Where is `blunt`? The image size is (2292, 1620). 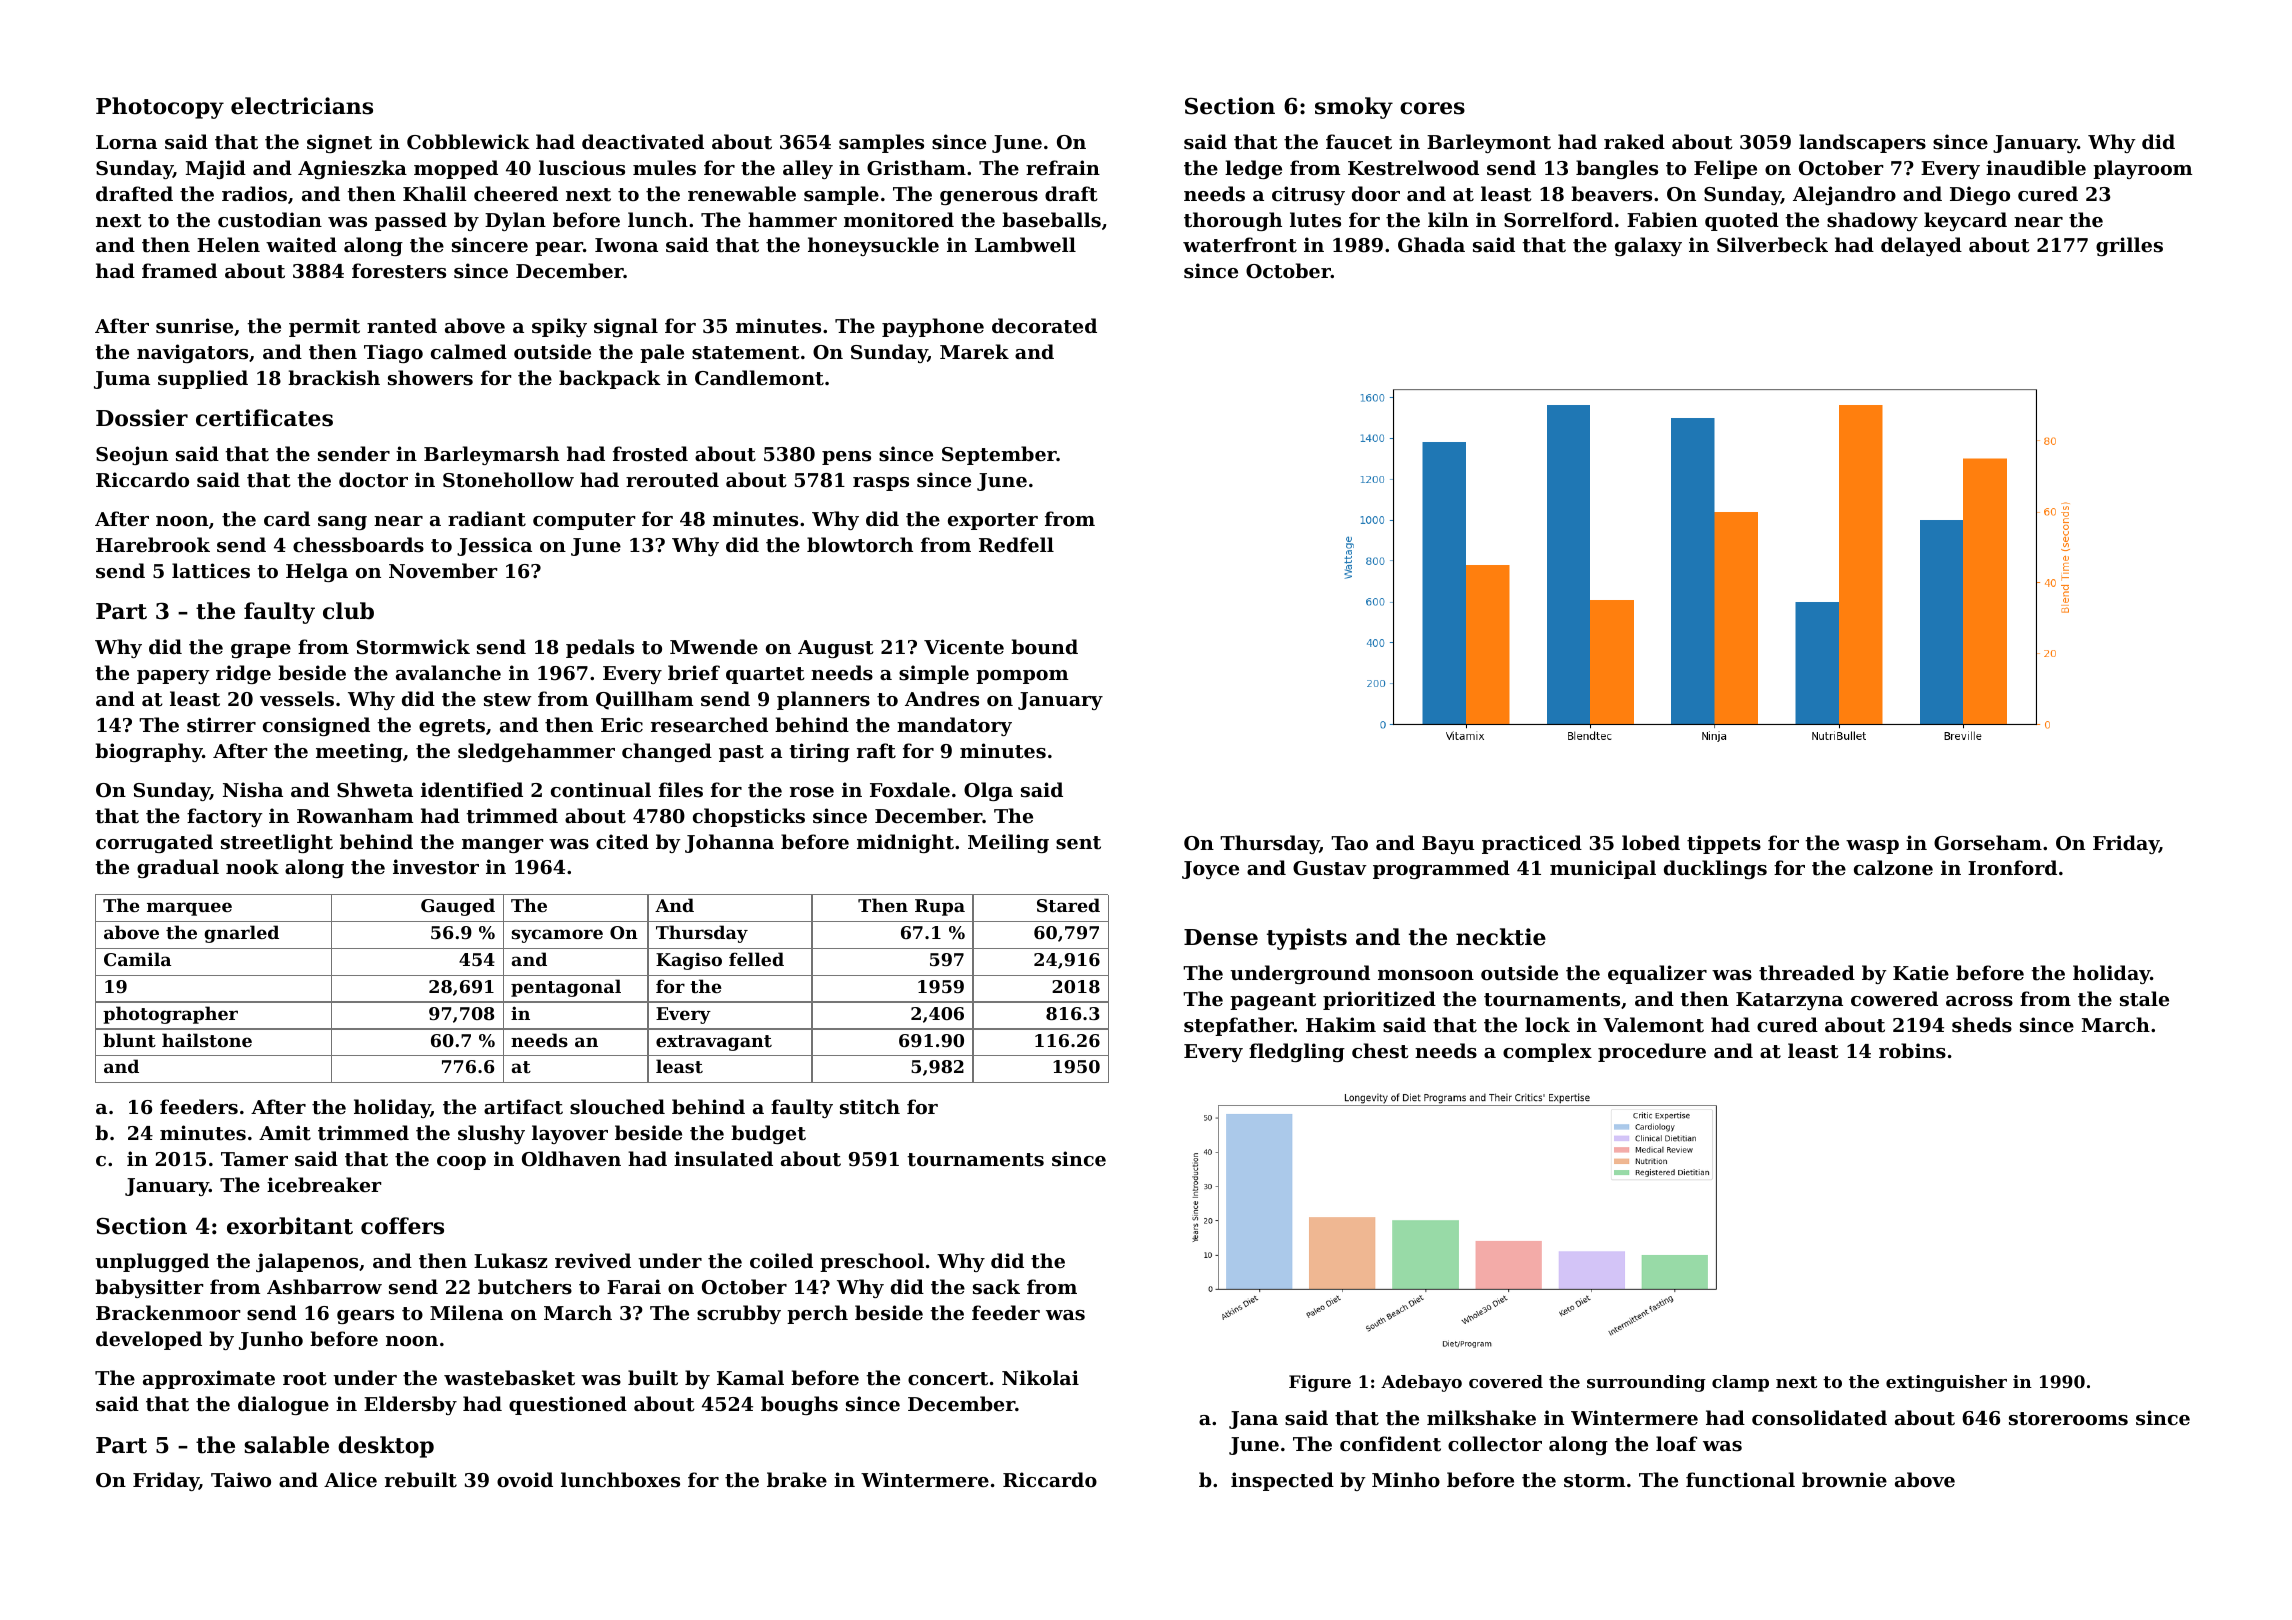 blunt is located at coordinates (129, 1040).
